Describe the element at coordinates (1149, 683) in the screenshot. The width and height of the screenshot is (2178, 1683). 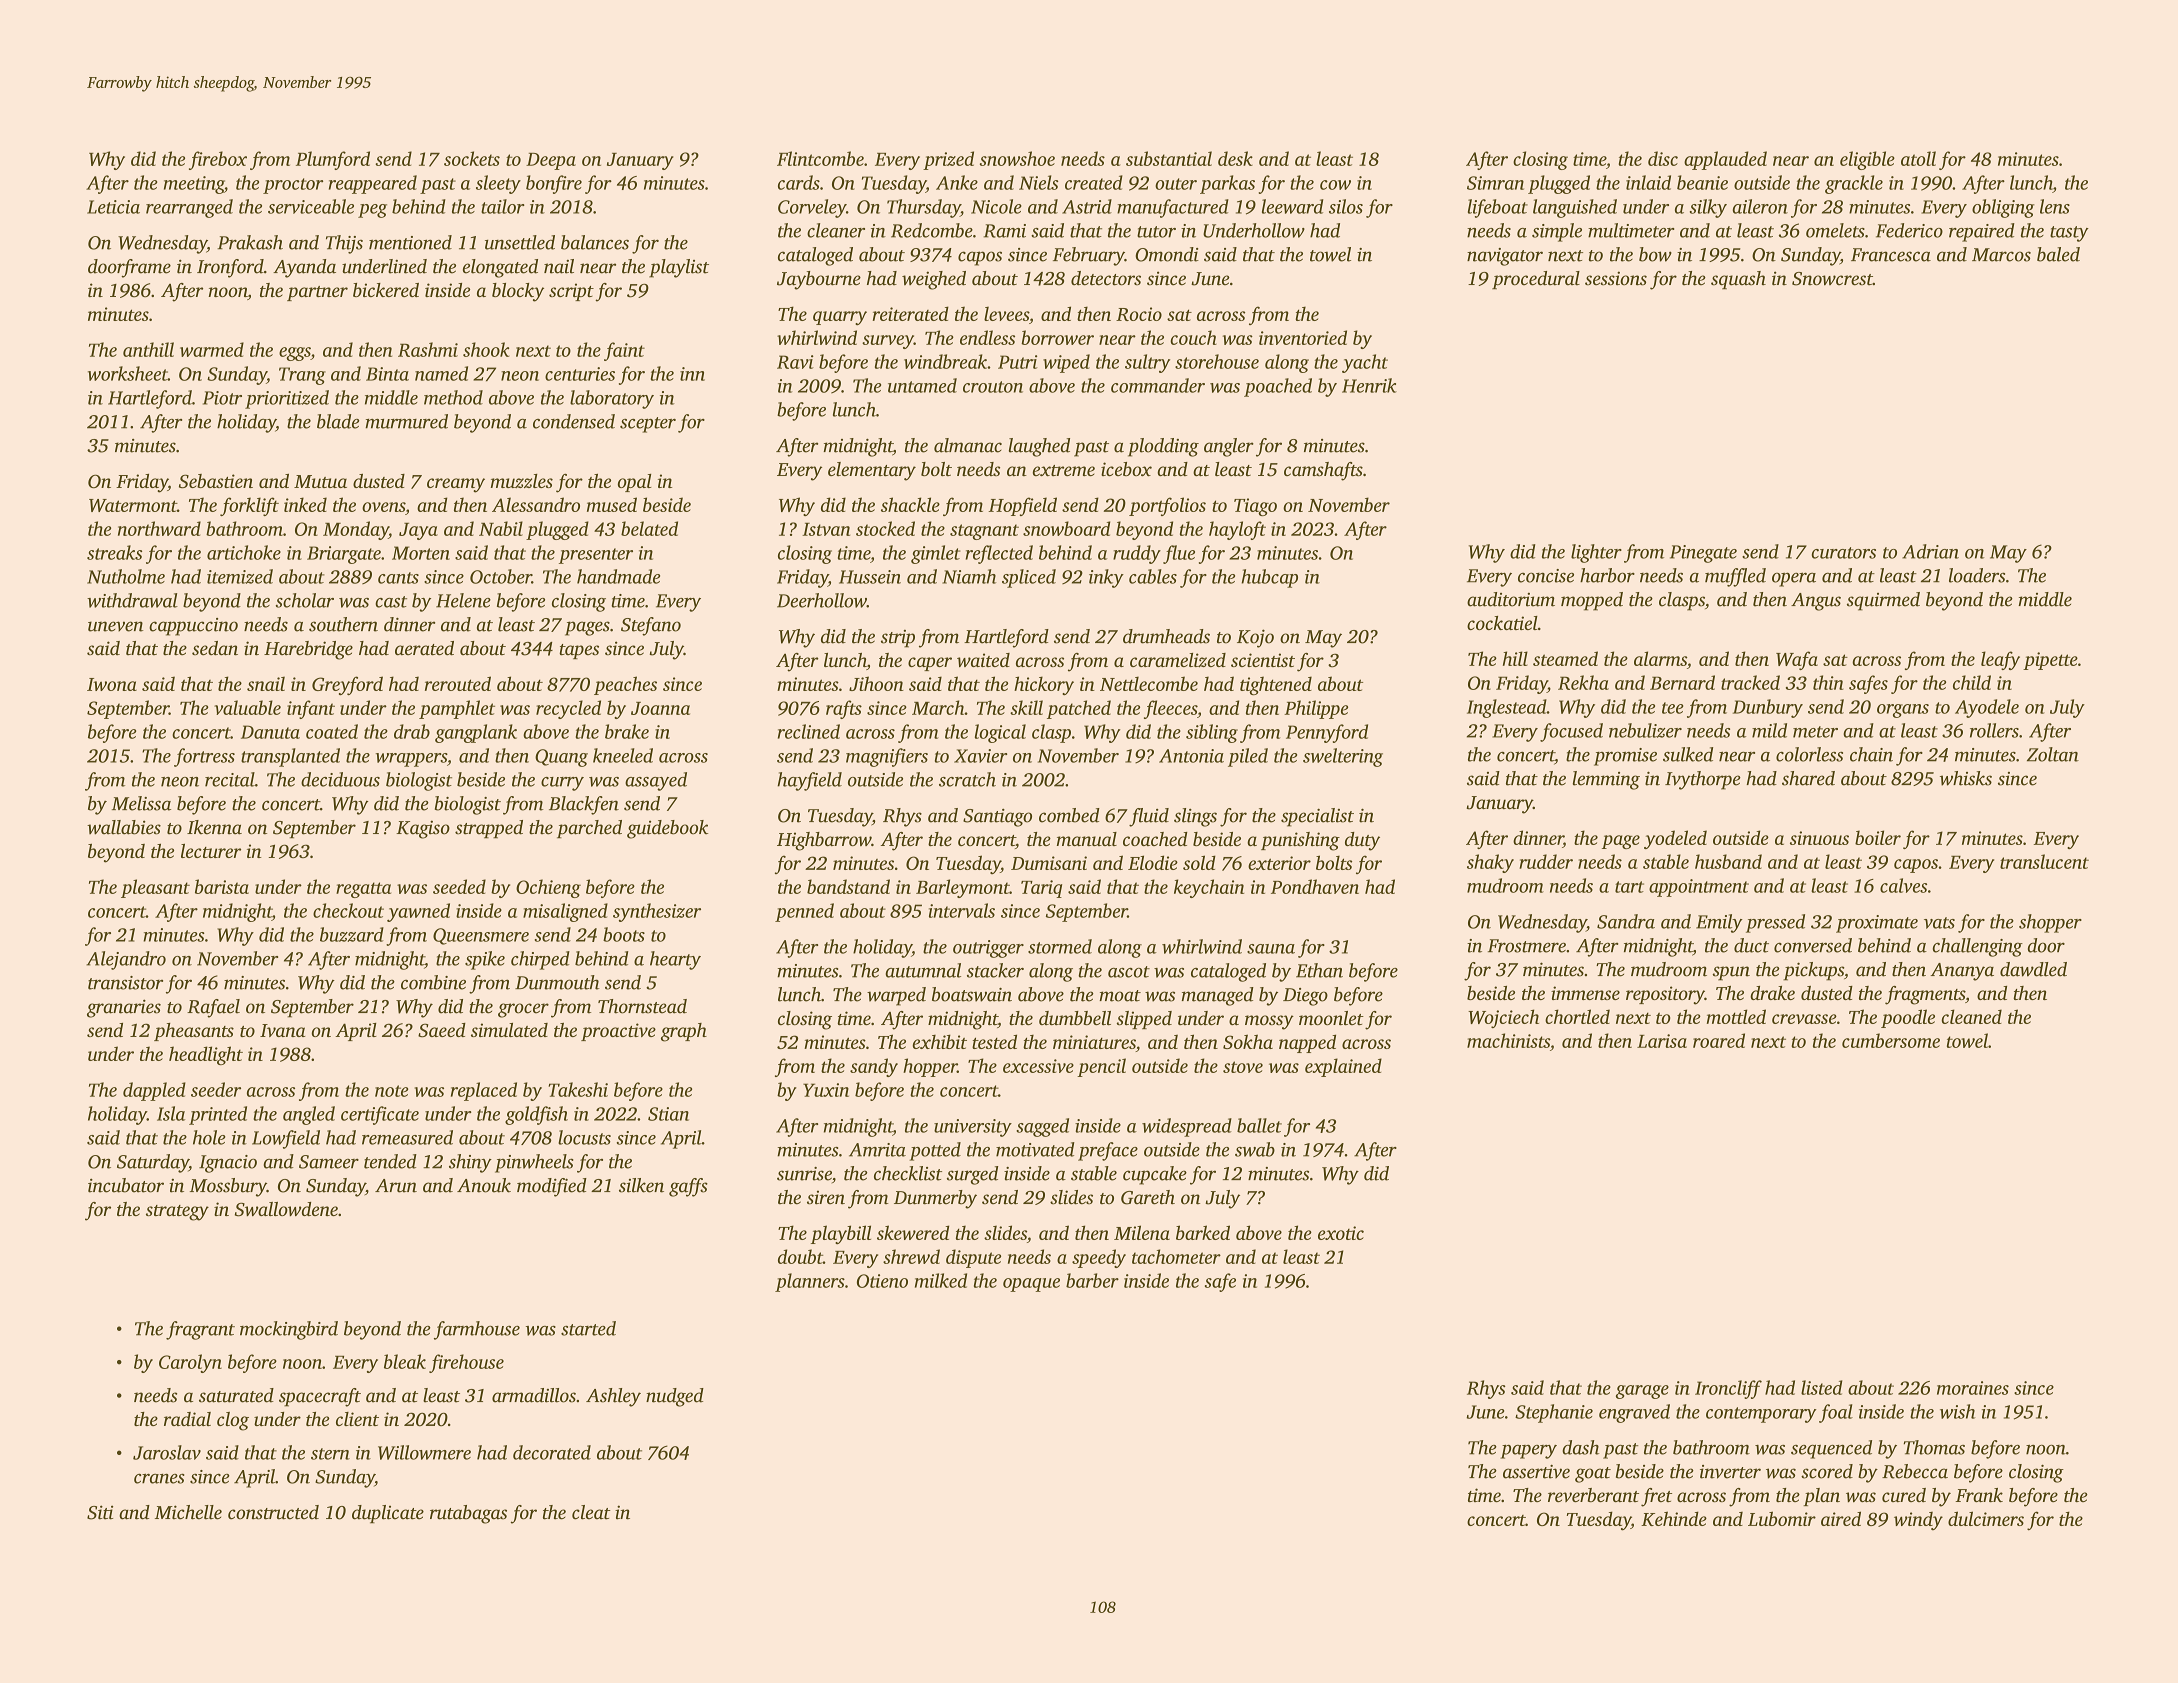
I see `Nettlecombe` at that location.
